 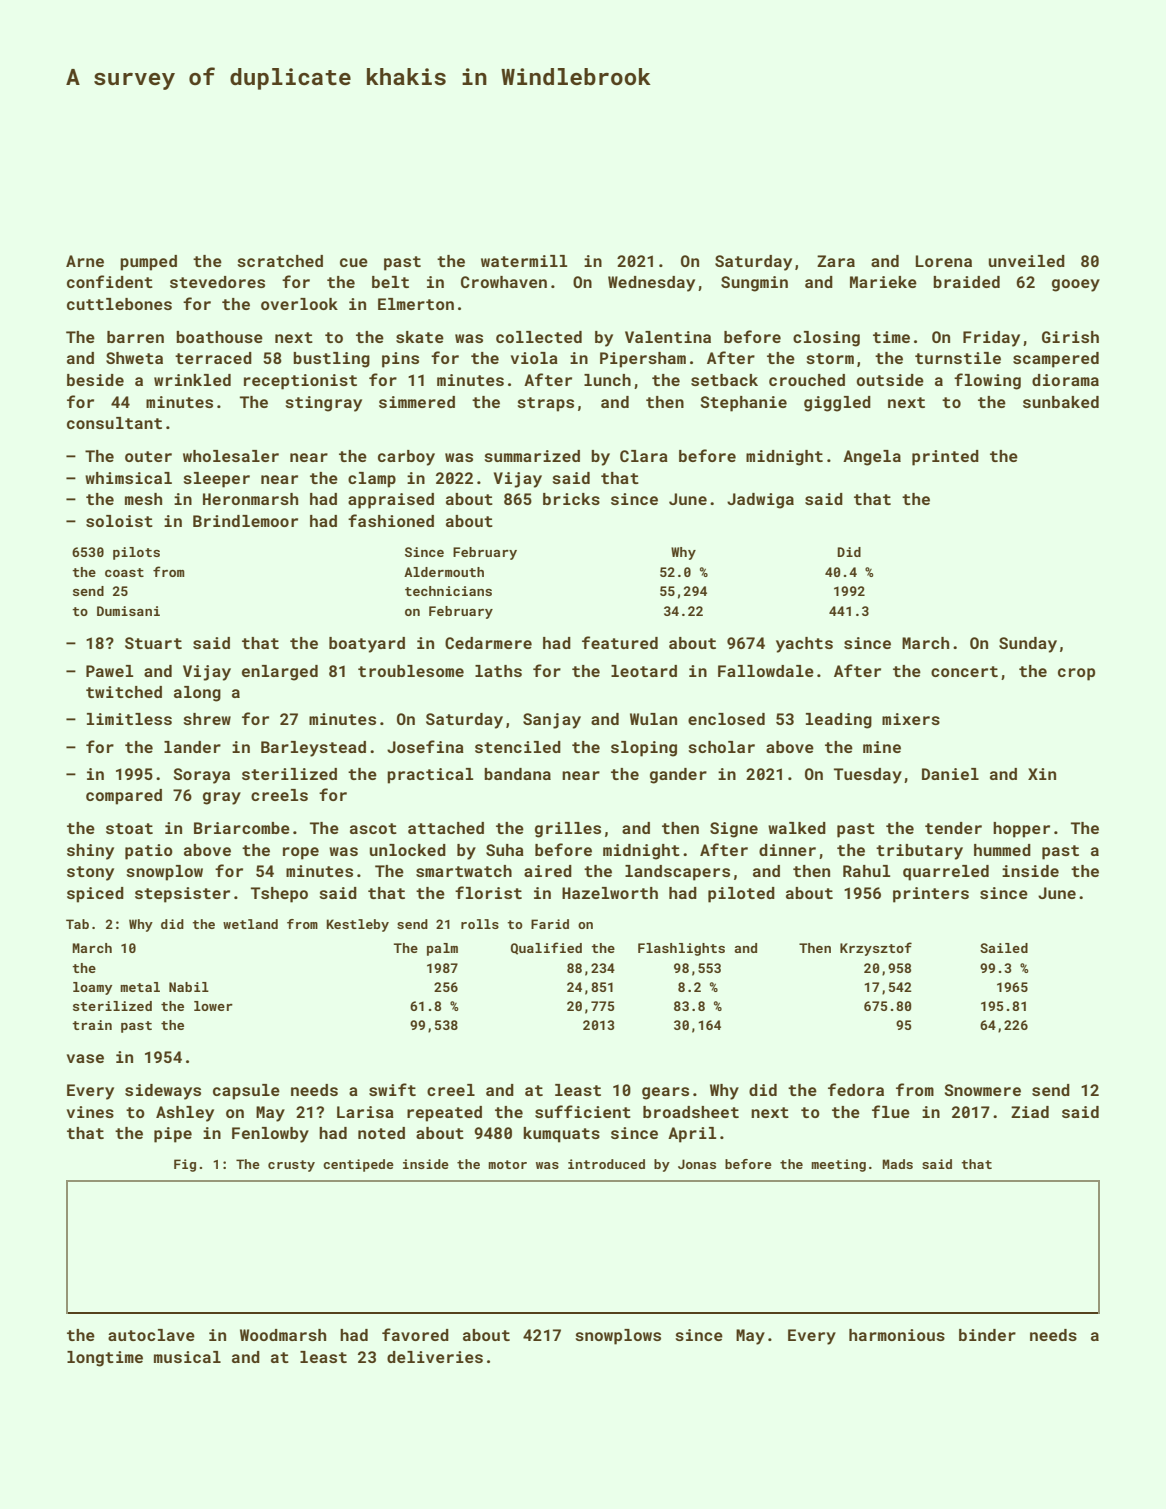 I want to click on pumped, so click(x=148, y=263).
